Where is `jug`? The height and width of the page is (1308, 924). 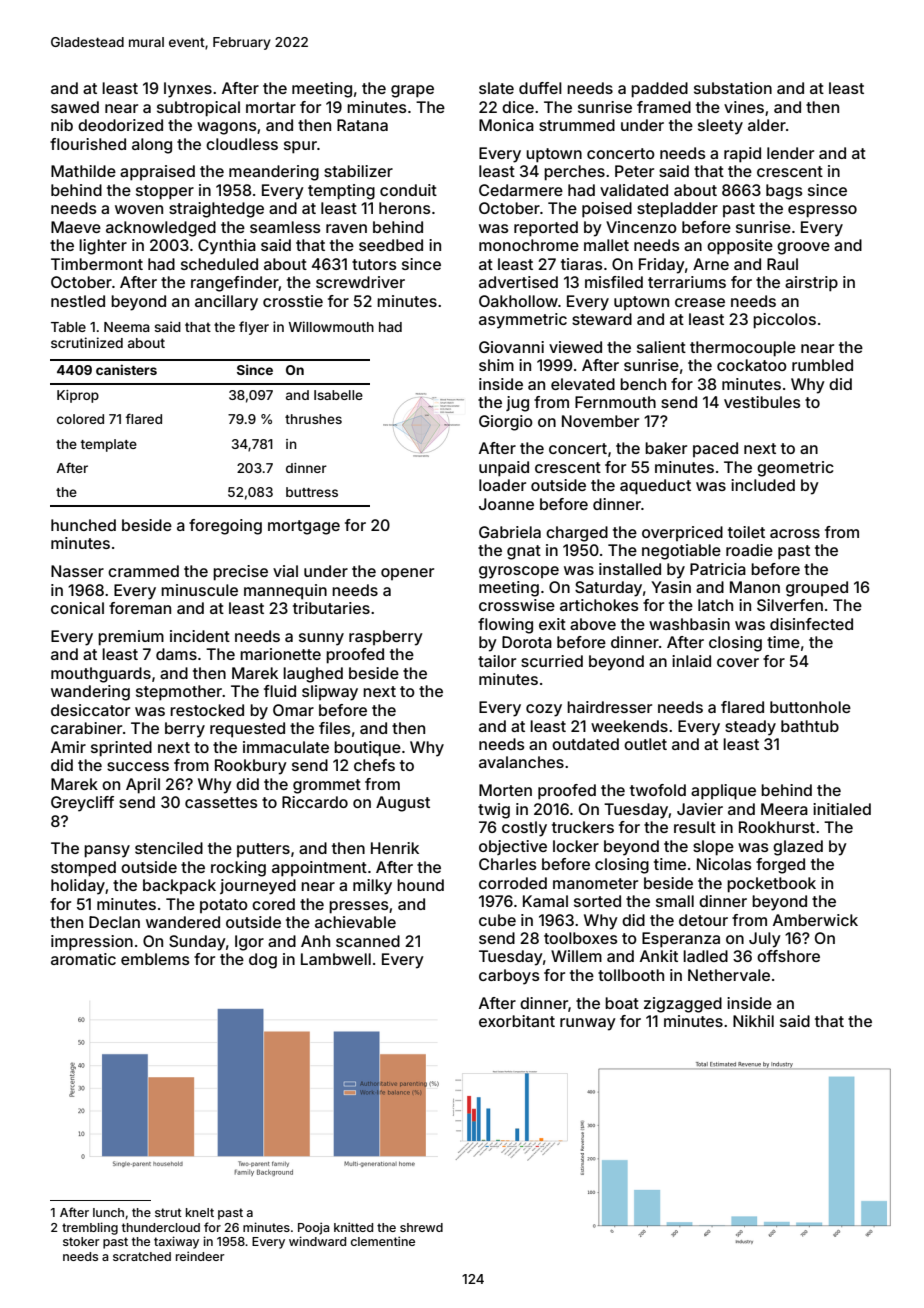
jug is located at coordinates (517, 404).
